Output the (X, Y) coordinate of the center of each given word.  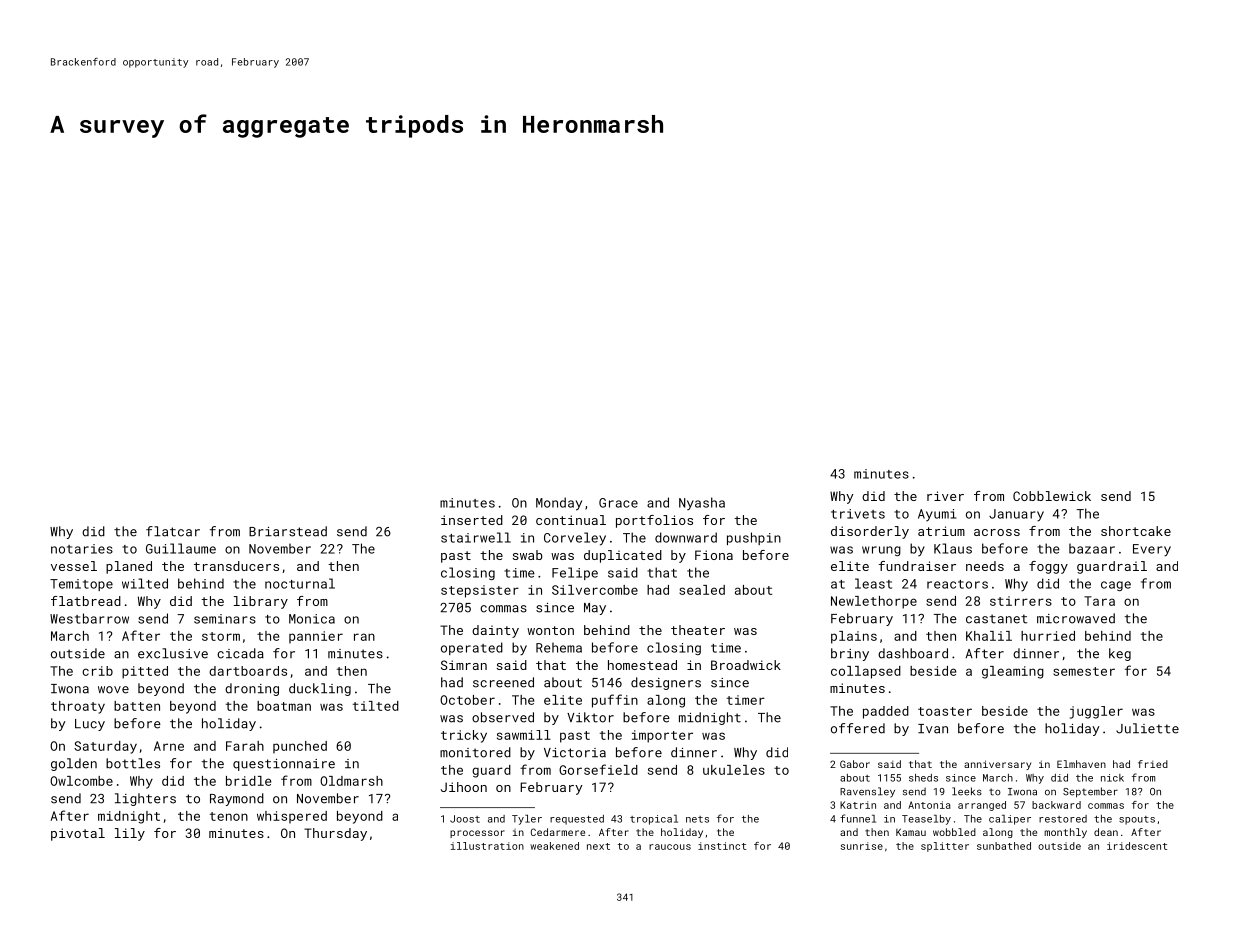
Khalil (989, 636)
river (945, 496)
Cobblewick (1052, 496)
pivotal (78, 834)
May (595, 609)
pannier (316, 637)
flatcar (173, 531)
